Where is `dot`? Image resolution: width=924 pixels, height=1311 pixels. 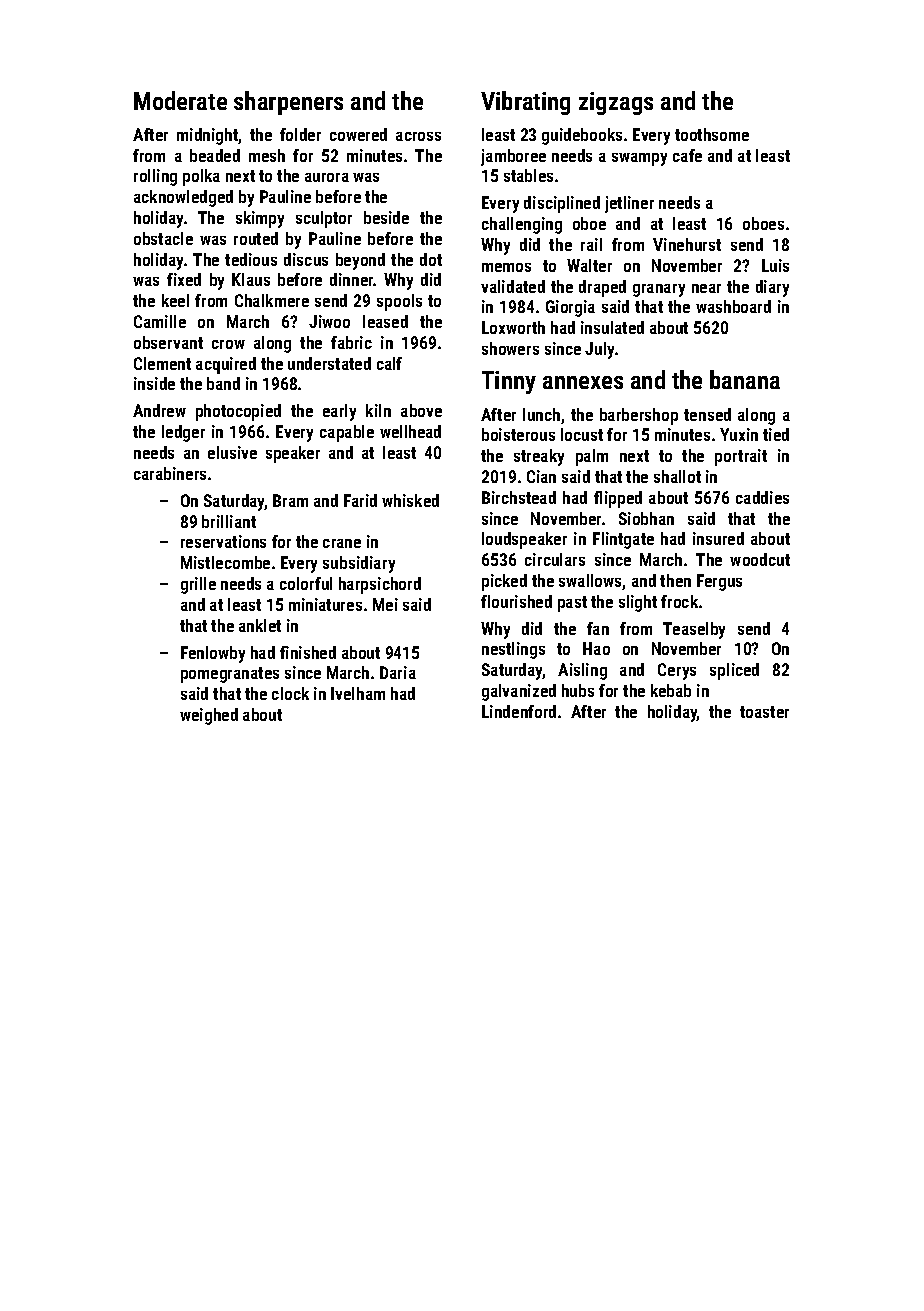 dot is located at coordinates (431, 259).
